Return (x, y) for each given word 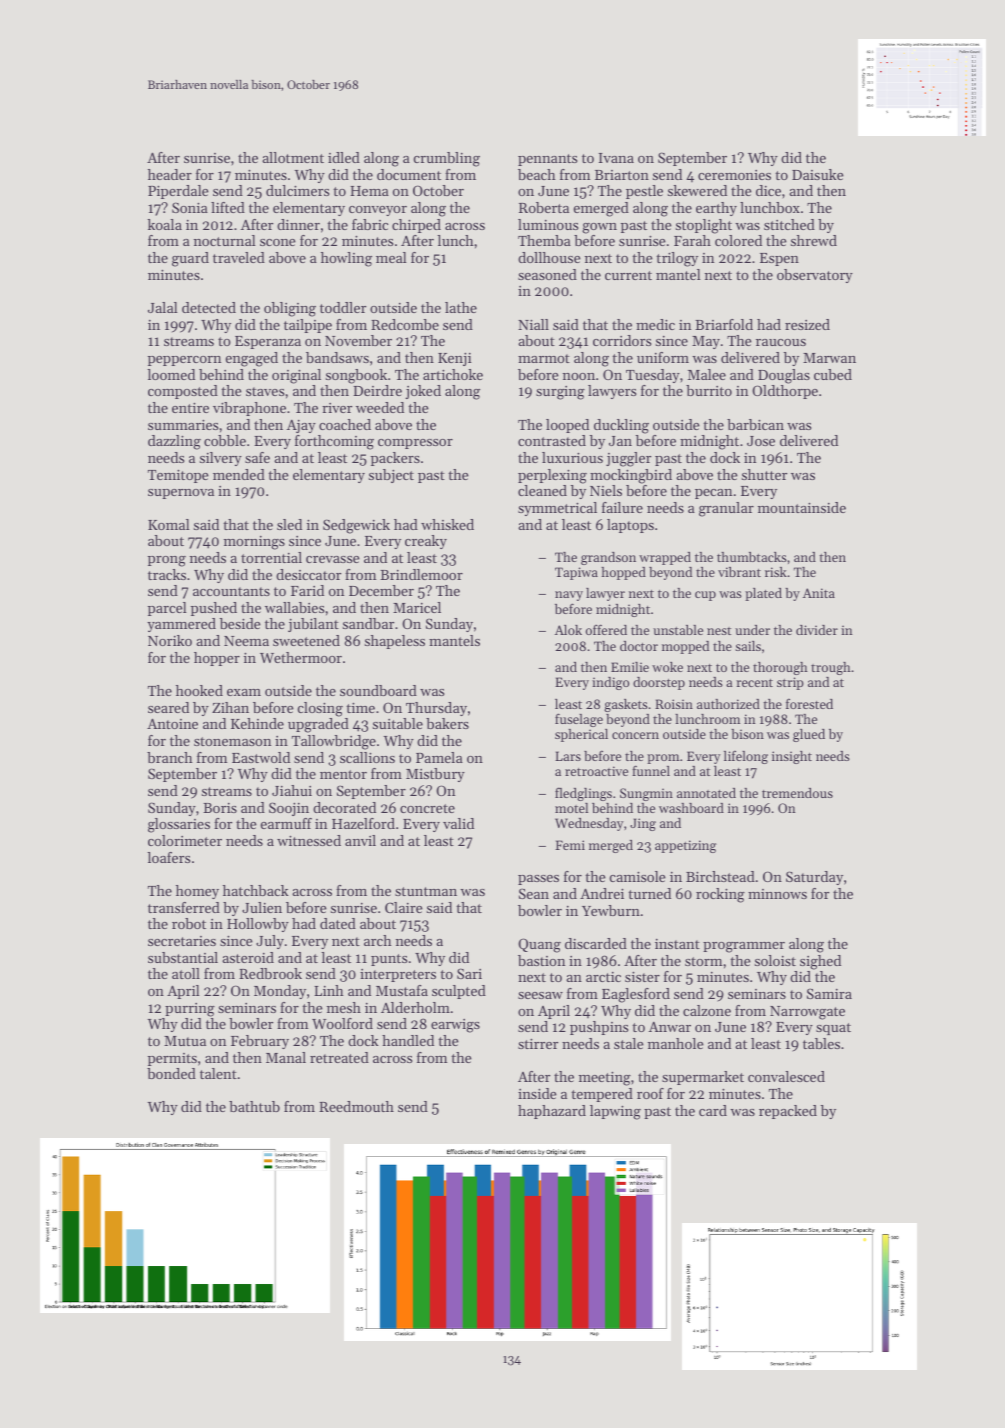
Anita (819, 593)
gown (599, 228)
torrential (271, 557)
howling (346, 259)
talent (218, 1073)
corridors (622, 340)
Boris (220, 807)
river (337, 408)
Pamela (439, 757)
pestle (644, 192)
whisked (447, 524)
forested (809, 703)
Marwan (829, 358)
